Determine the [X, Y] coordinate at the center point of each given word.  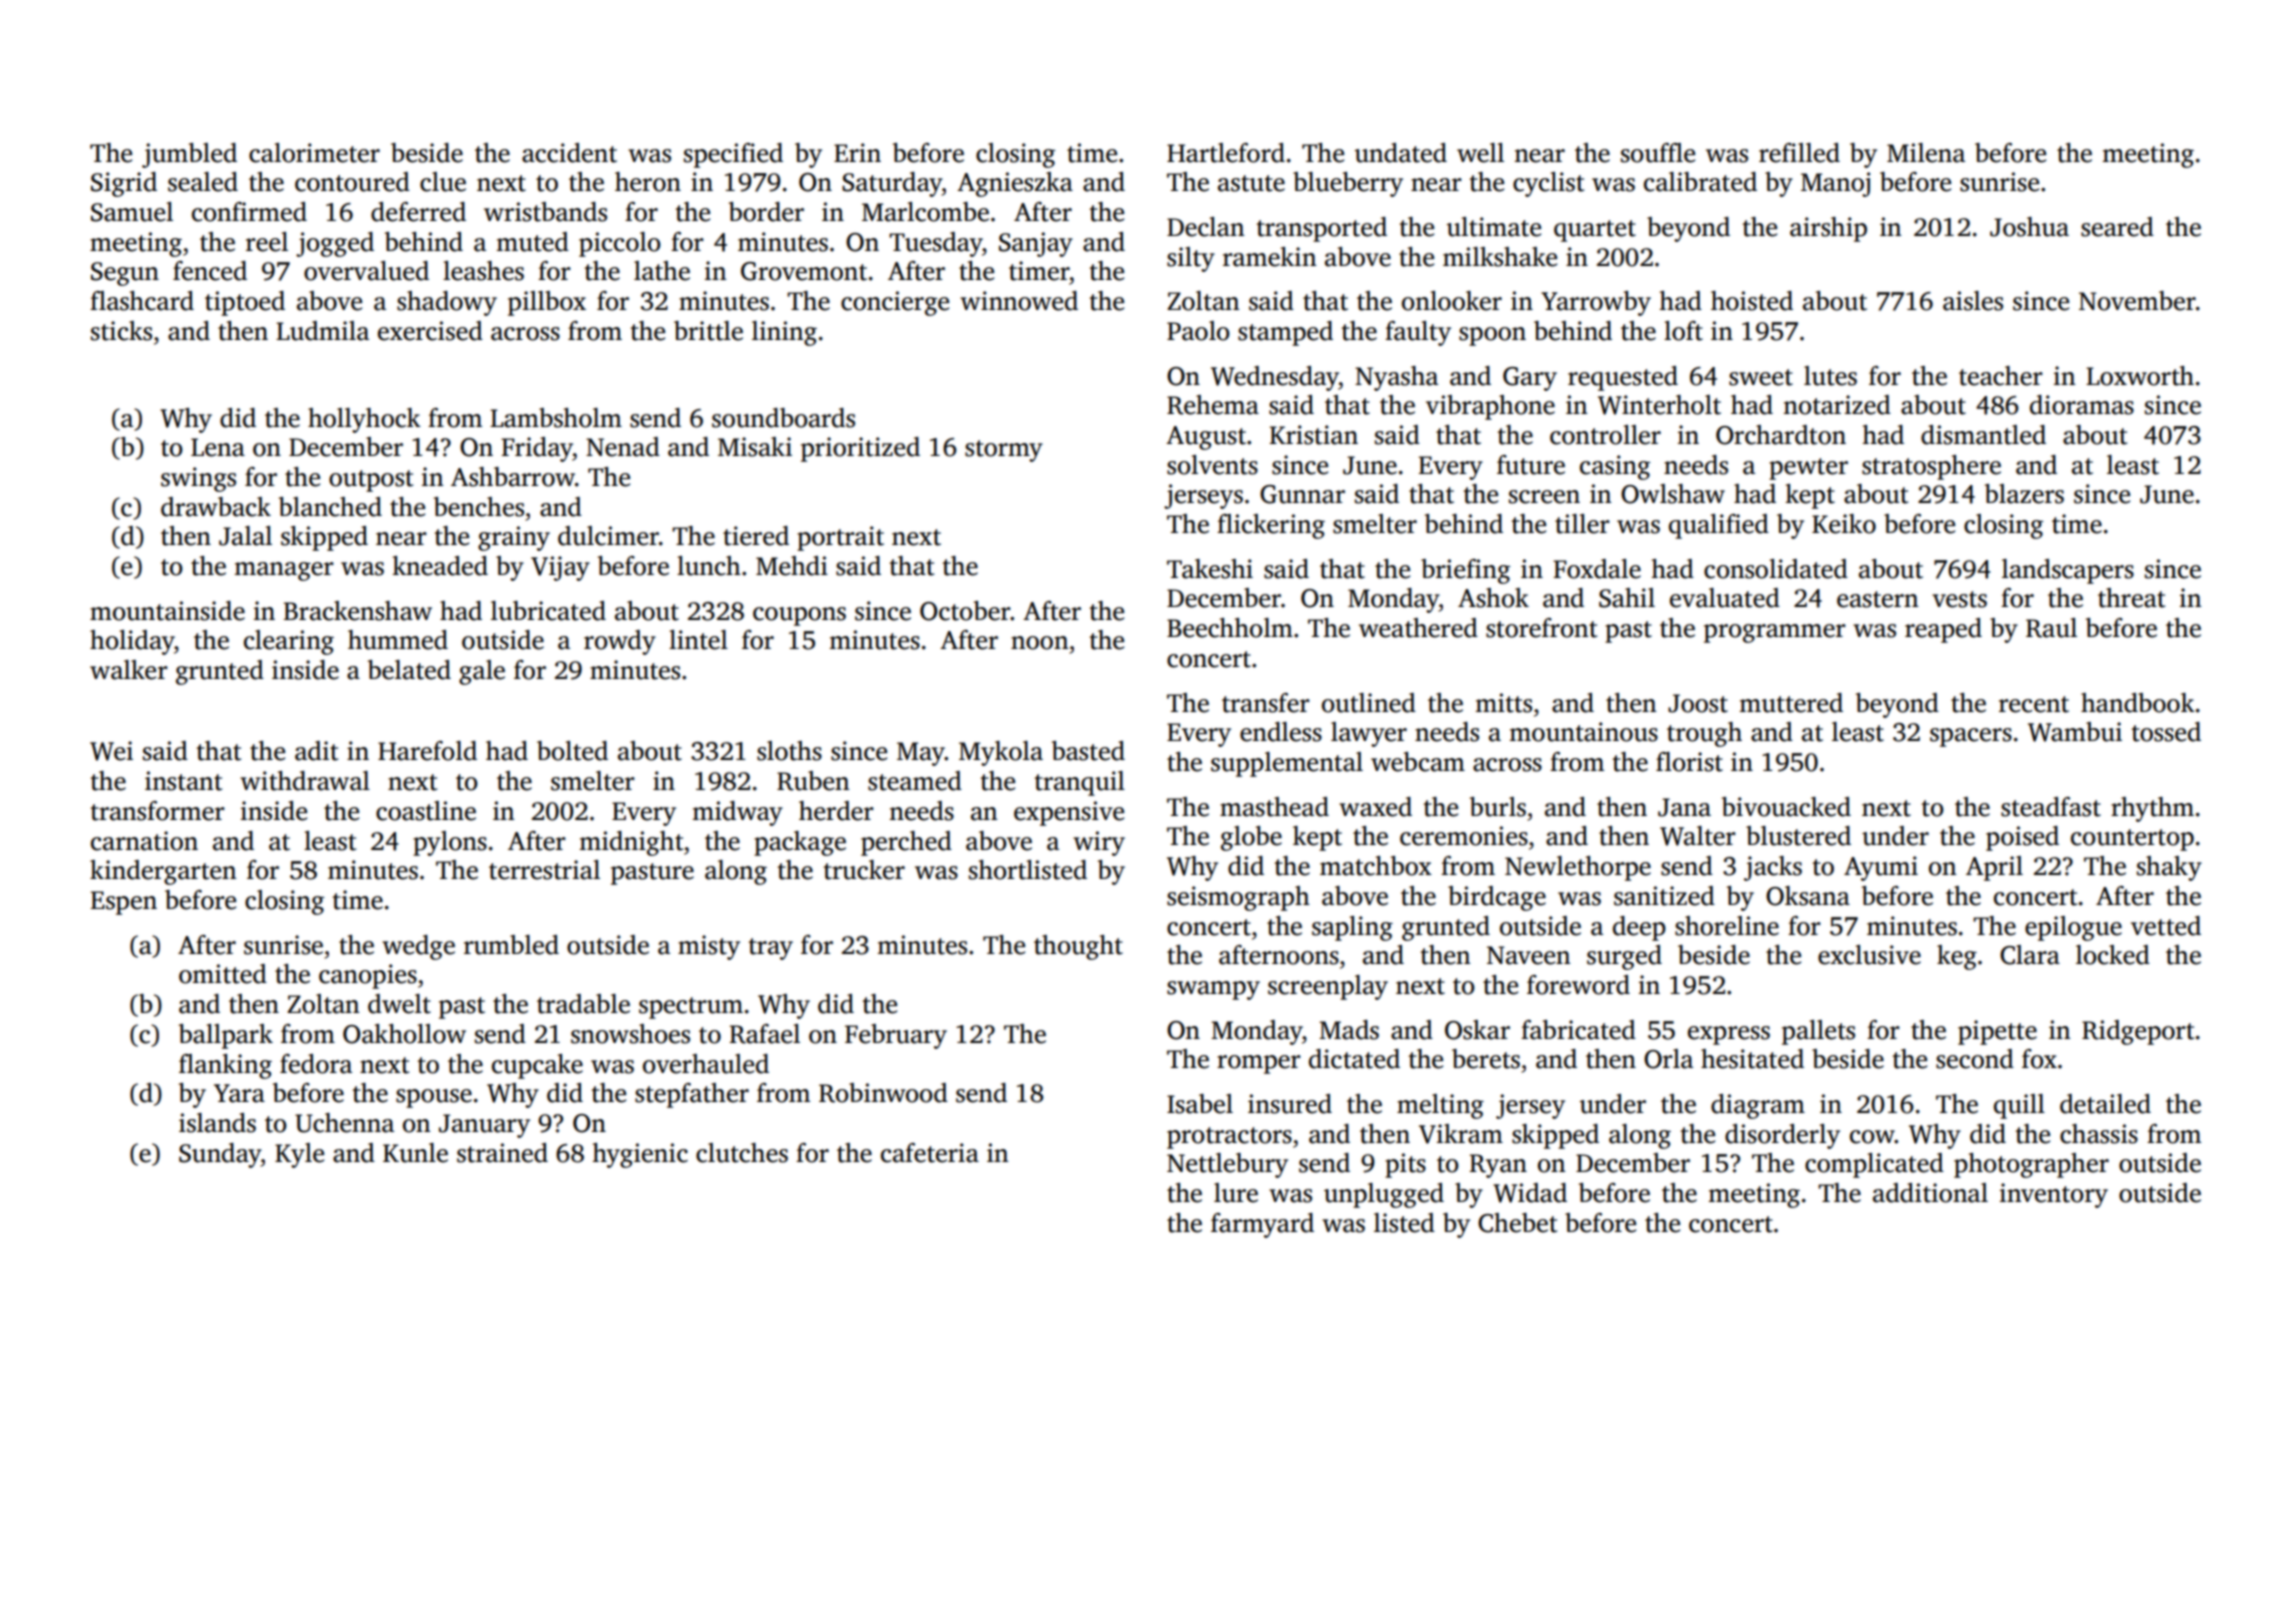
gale [482, 672]
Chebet [1517, 1223]
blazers [2024, 494]
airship [1828, 229]
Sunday [220, 1155]
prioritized [860, 449]
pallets [1818, 1032]
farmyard [1262, 1225]
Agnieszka [1015, 184]
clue [443, 182]
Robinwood [883, 1093]
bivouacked [1786, 807]
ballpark [226, 1036]
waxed [1375, 807]
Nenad [623, 447]
